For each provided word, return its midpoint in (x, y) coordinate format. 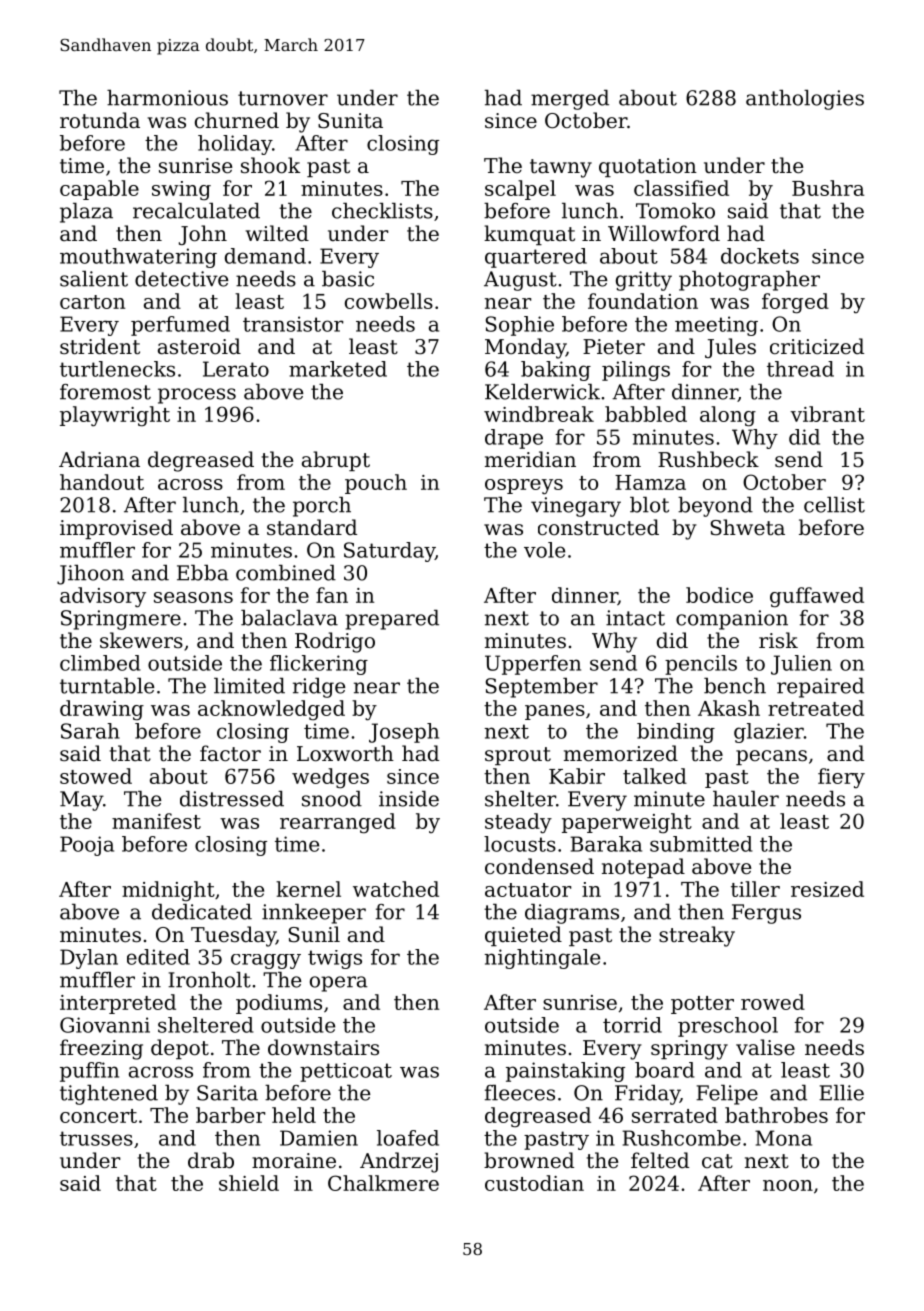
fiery (841, 778)
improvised (116, 529)
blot (649, 505)
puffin (89, 1072)
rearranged (338, 823)
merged (570, 100)
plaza (86, 213)
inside (409, 799)
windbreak (539, 414)
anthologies (805, 100)
